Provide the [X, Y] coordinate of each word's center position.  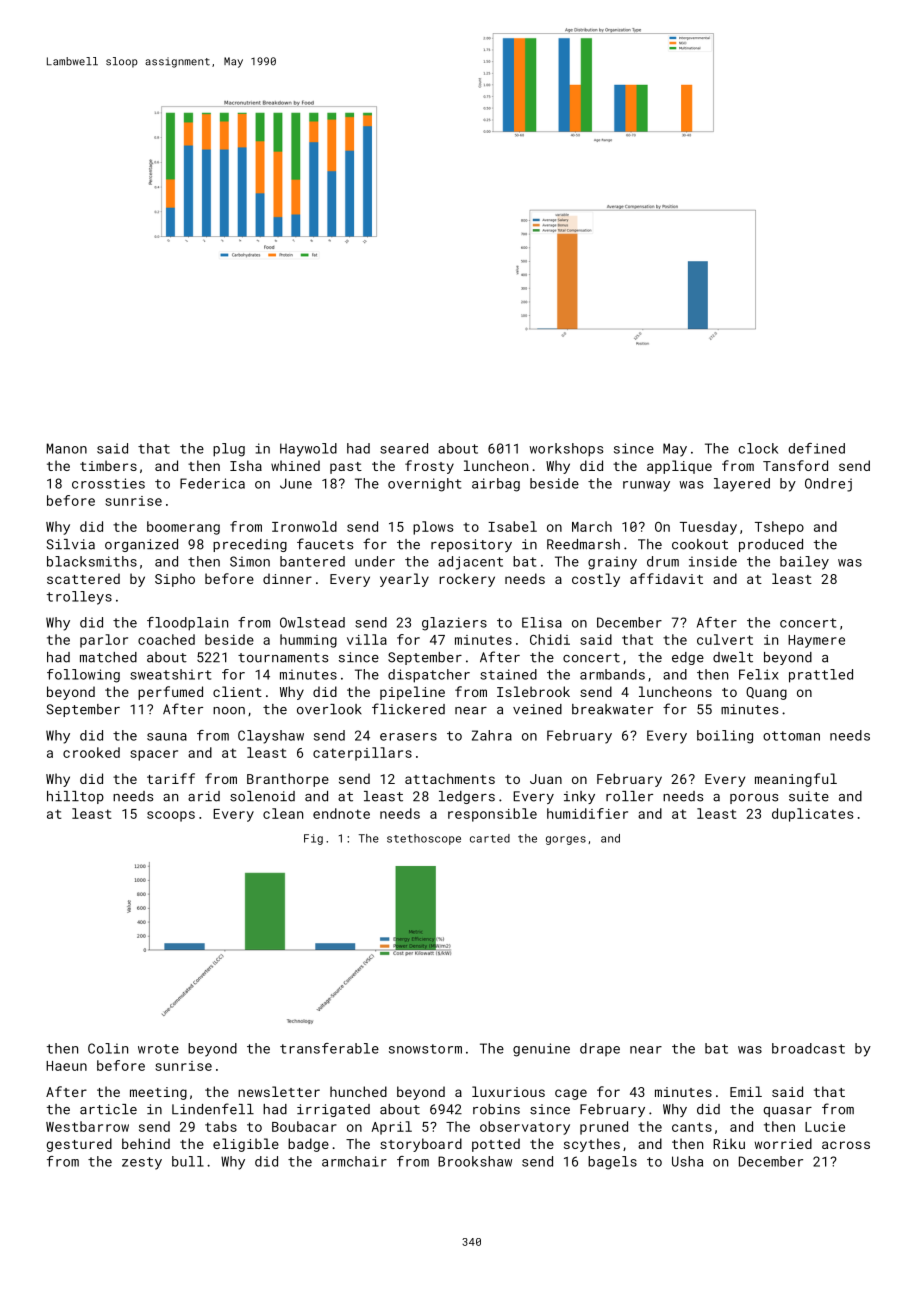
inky [579, 797]
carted [490, 838]
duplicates [812, 815]
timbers [108, 465]
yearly [404, 580]
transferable [329, 1048]
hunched [358, 1091]
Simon [250, 561]
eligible [246, 1145]
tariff [171, 778]
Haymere [816, 641]
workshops [566, 450]
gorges [566, 840]
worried [783, 1143]
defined [816, 448]
